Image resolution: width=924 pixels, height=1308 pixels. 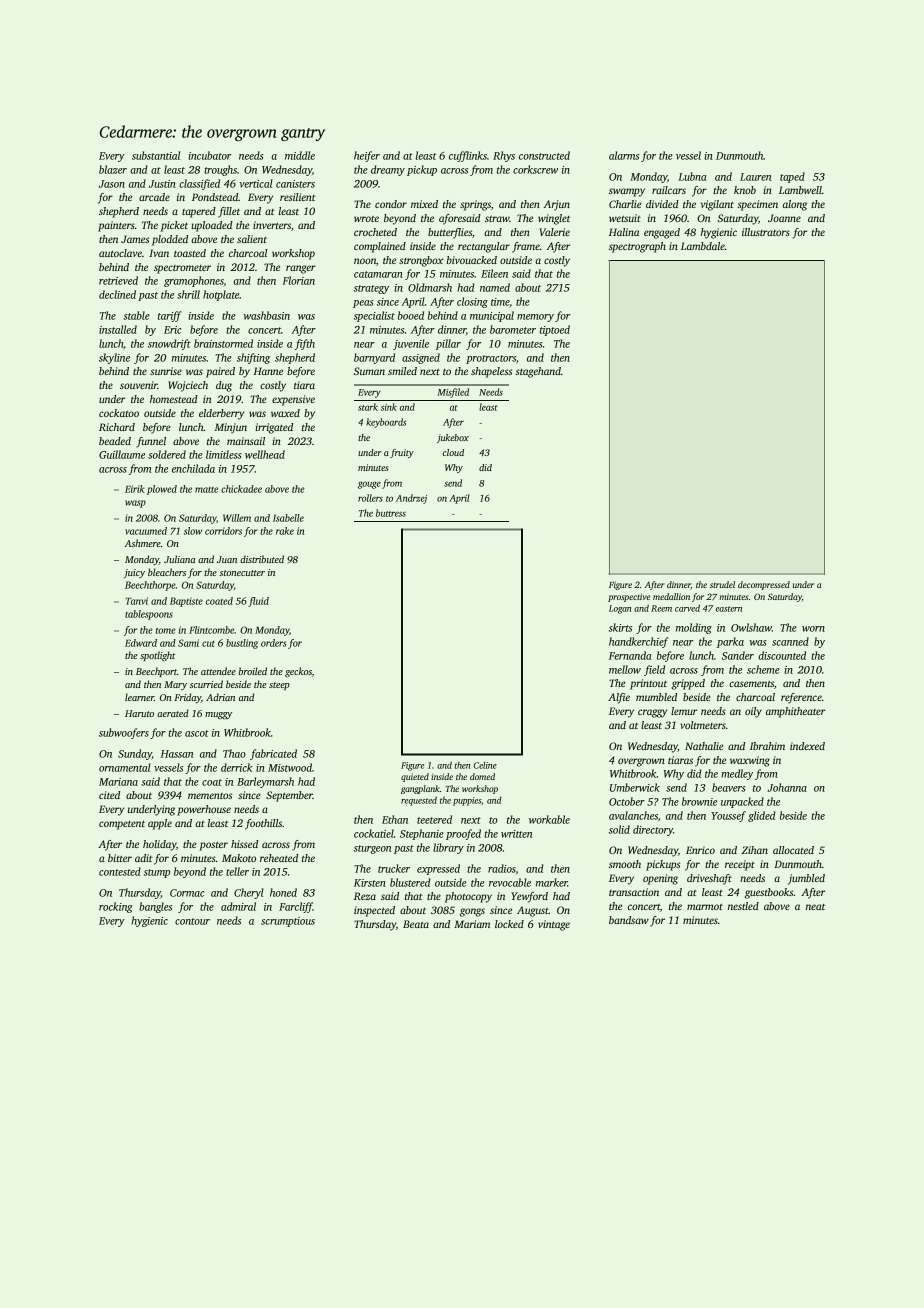 I want to click on heifer, so click(x=367, y=156).
